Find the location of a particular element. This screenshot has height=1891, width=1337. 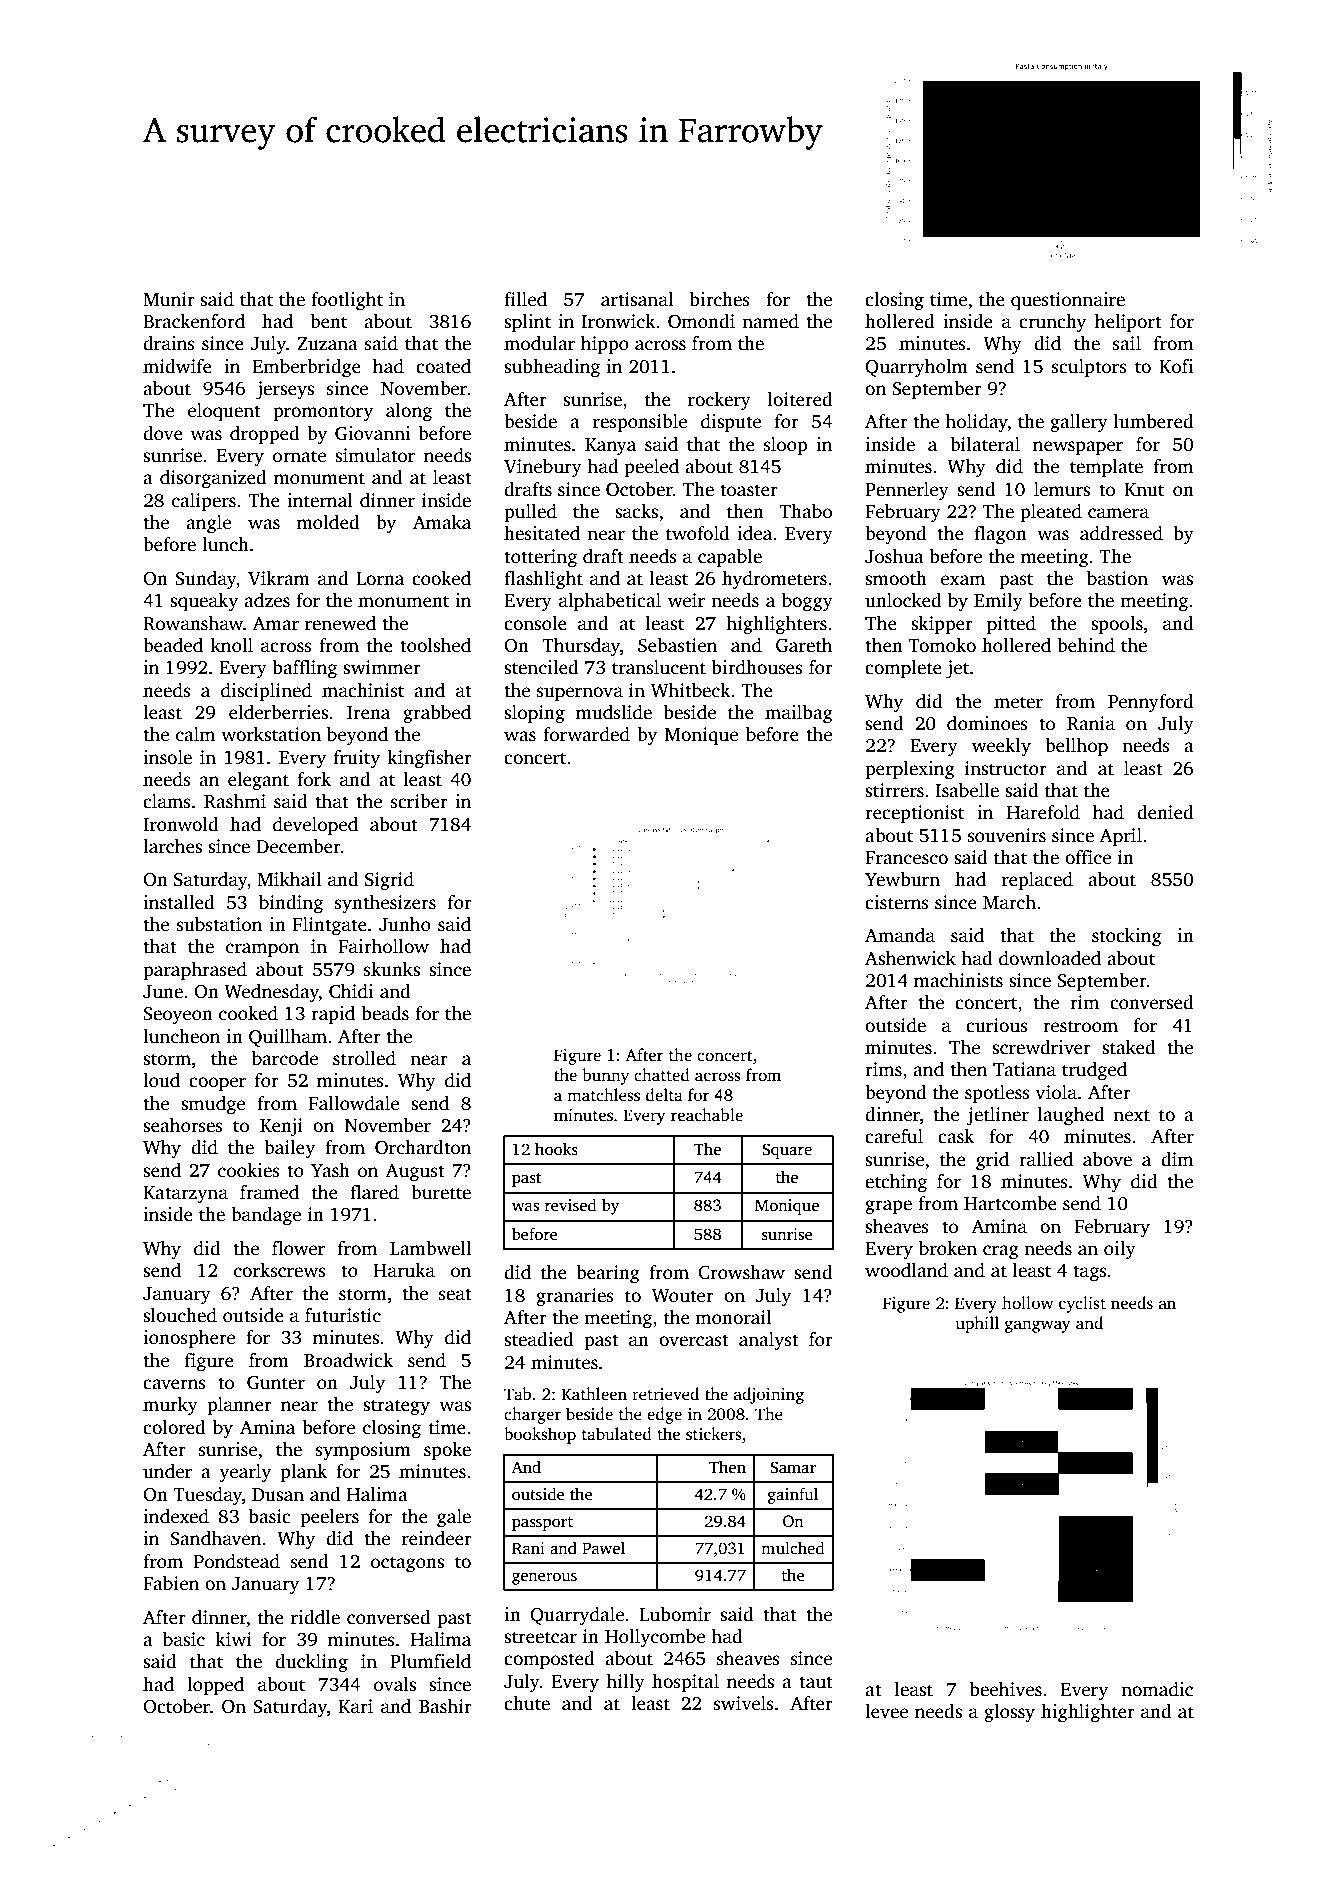

Brackenford is located at coordinates (194, 321).
